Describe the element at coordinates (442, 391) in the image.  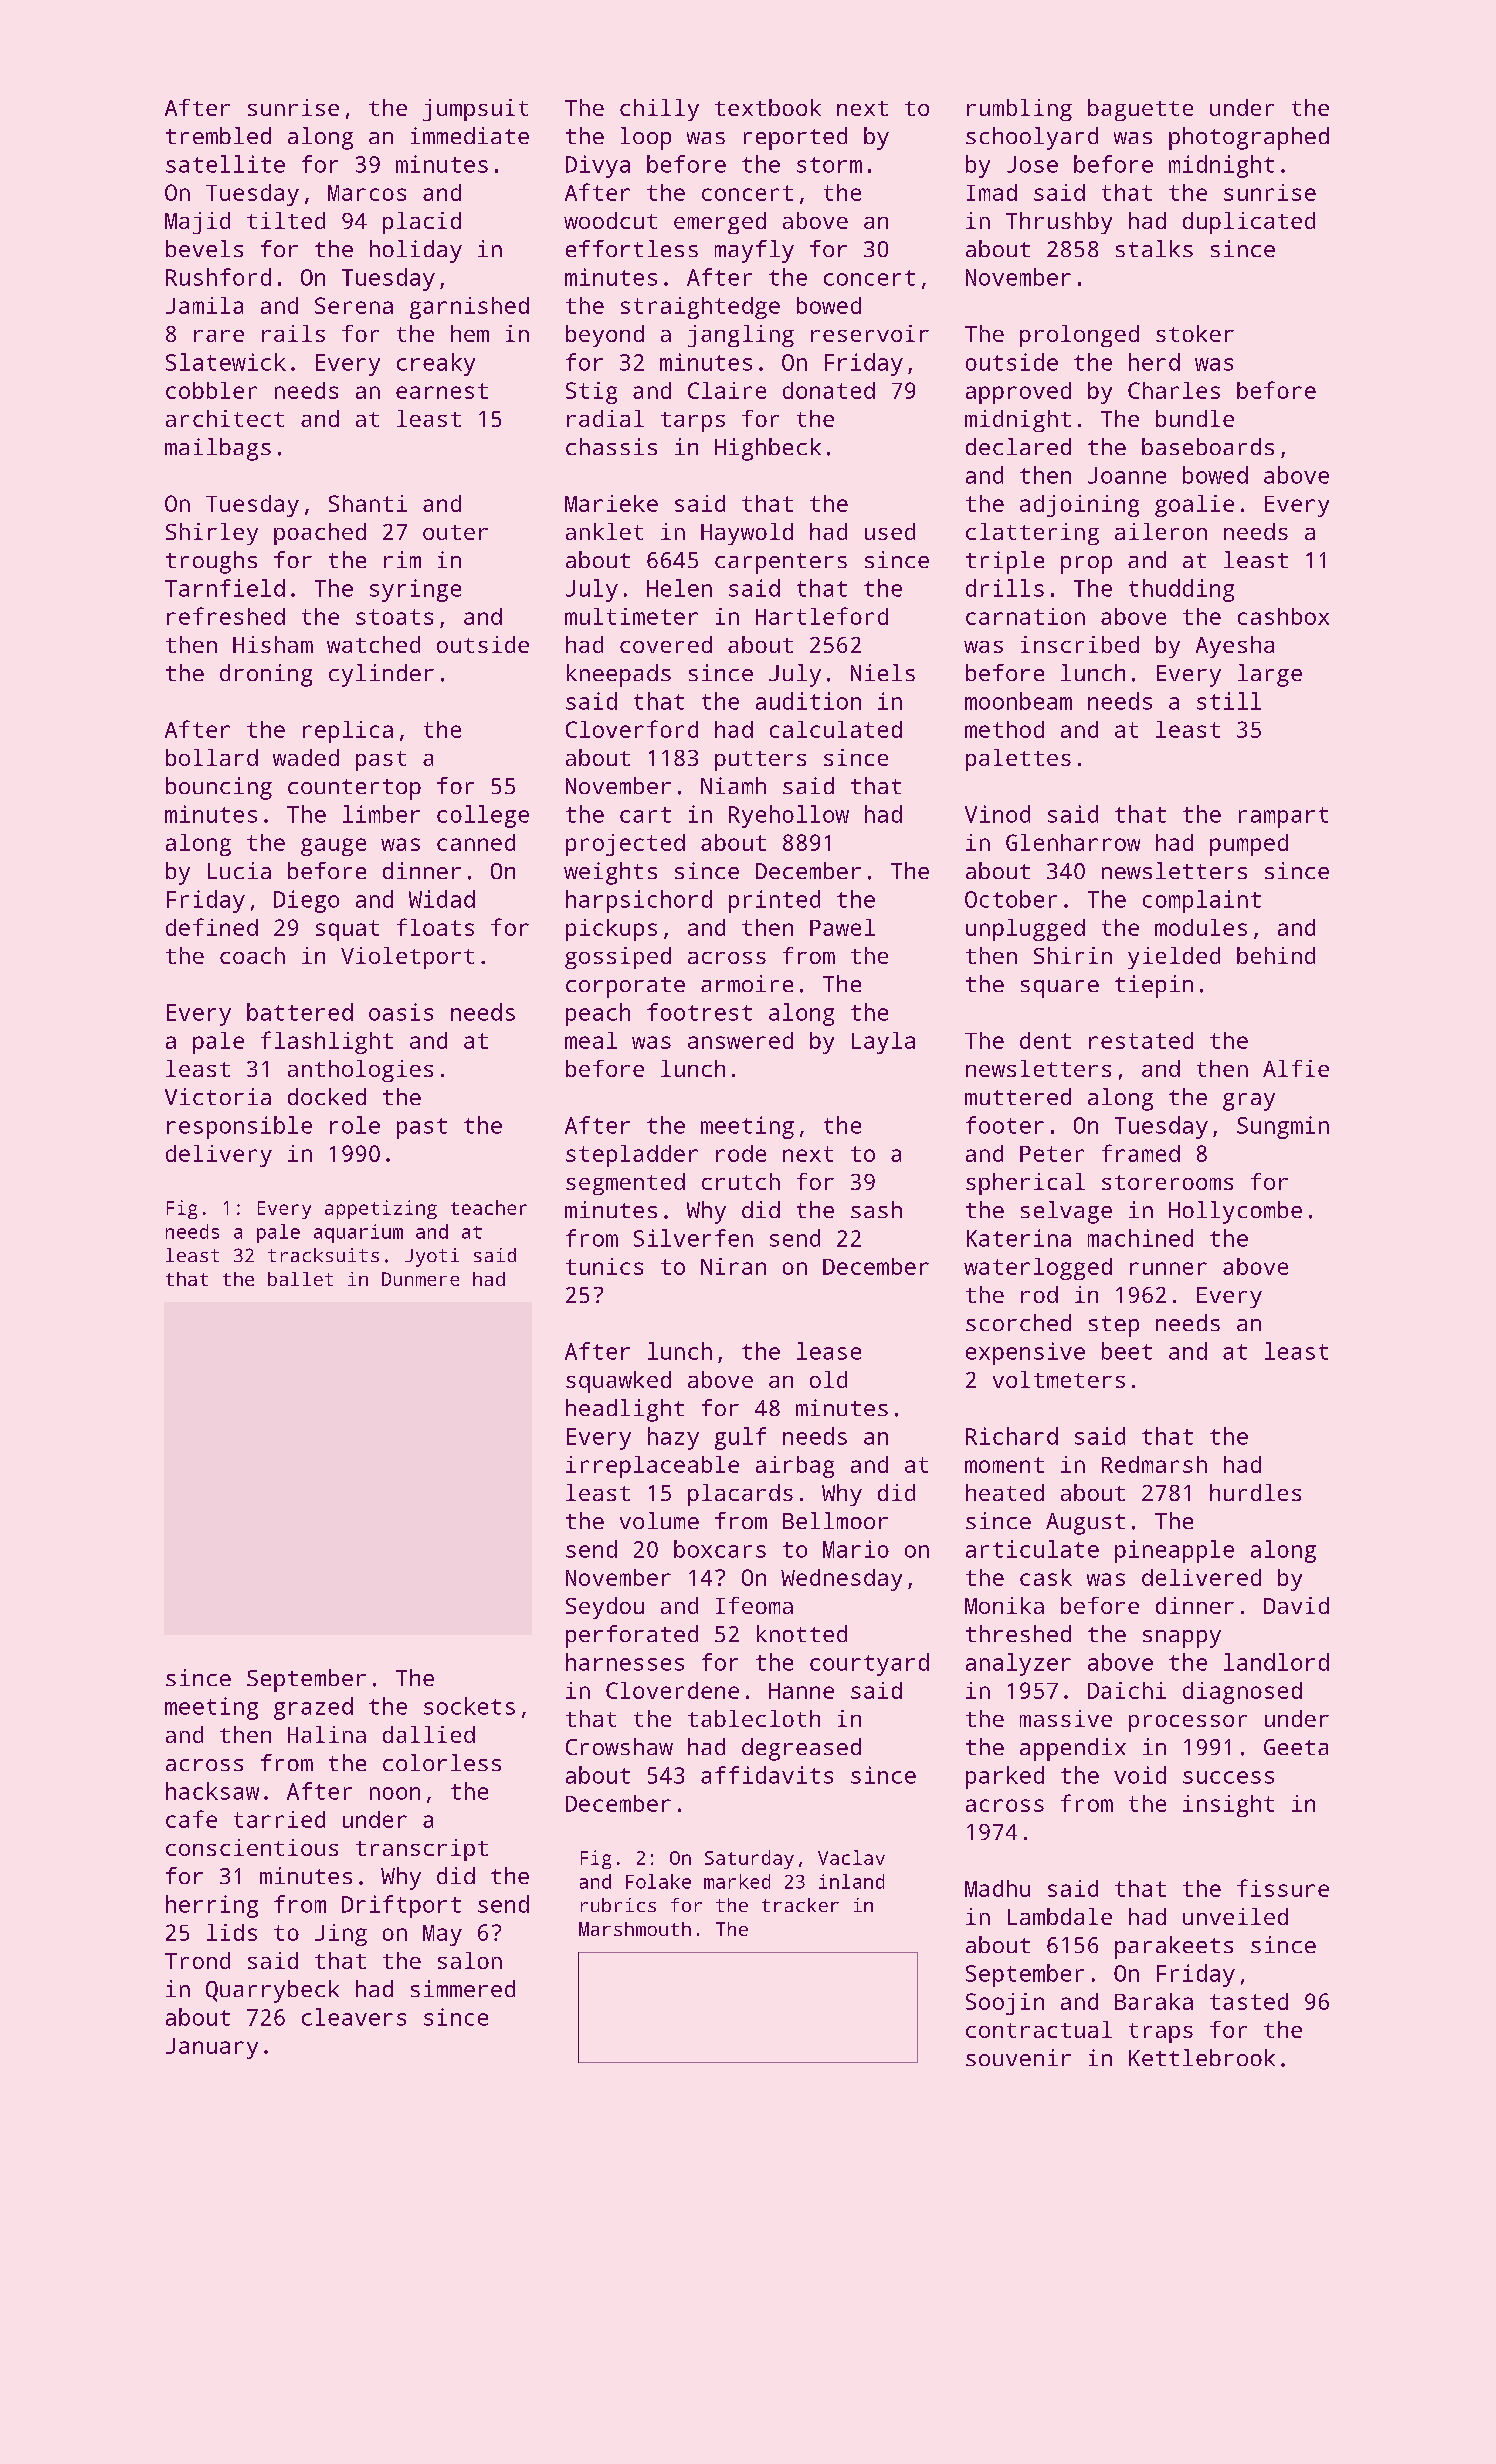
I see `earnest` at that location.
